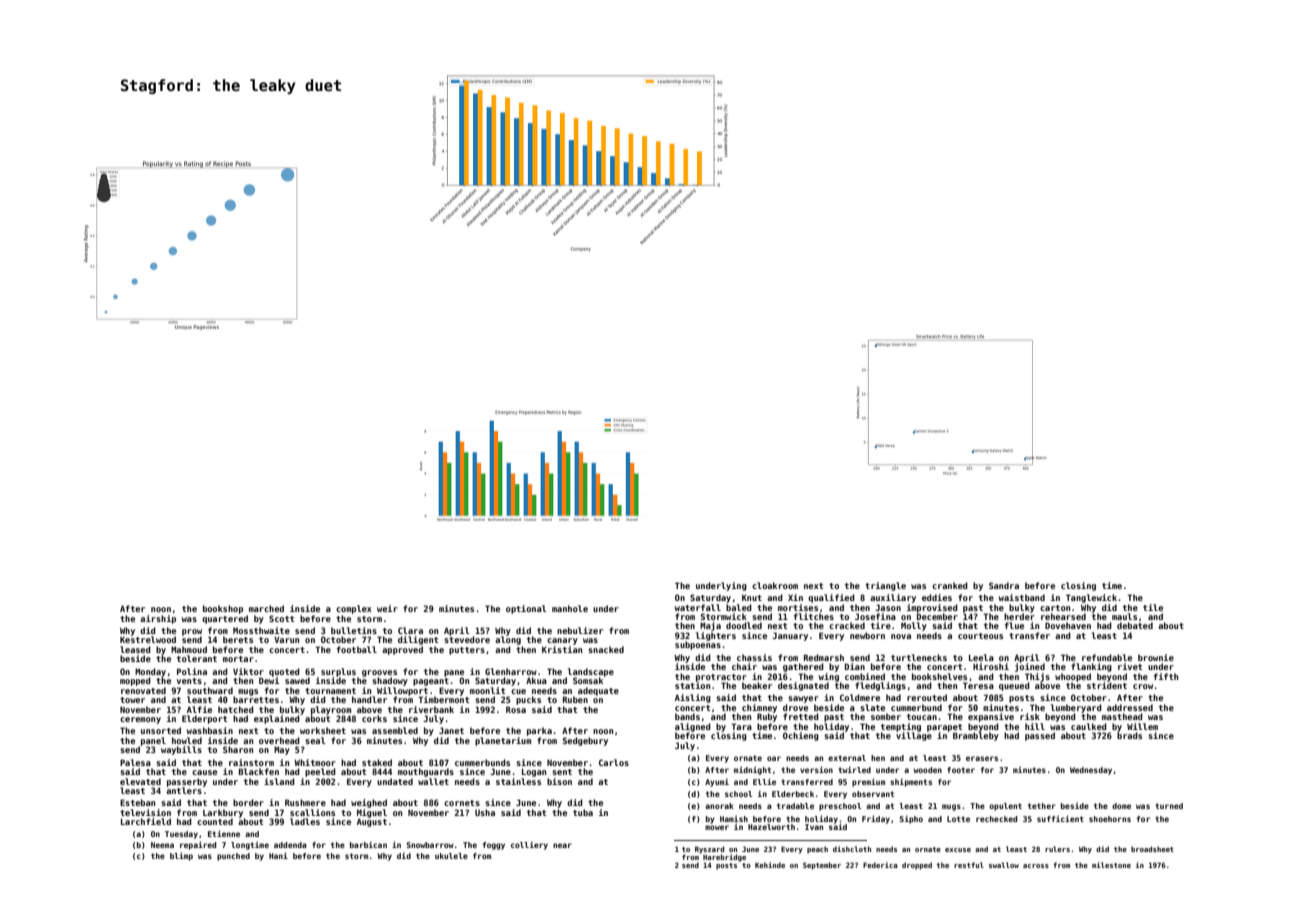 Image resolution: width=1308 pixels, height=924 pixels. What do you see at coordinates (1110, 819) in the page?
I see `shoehorns` at bounding box center [1110, 819].
